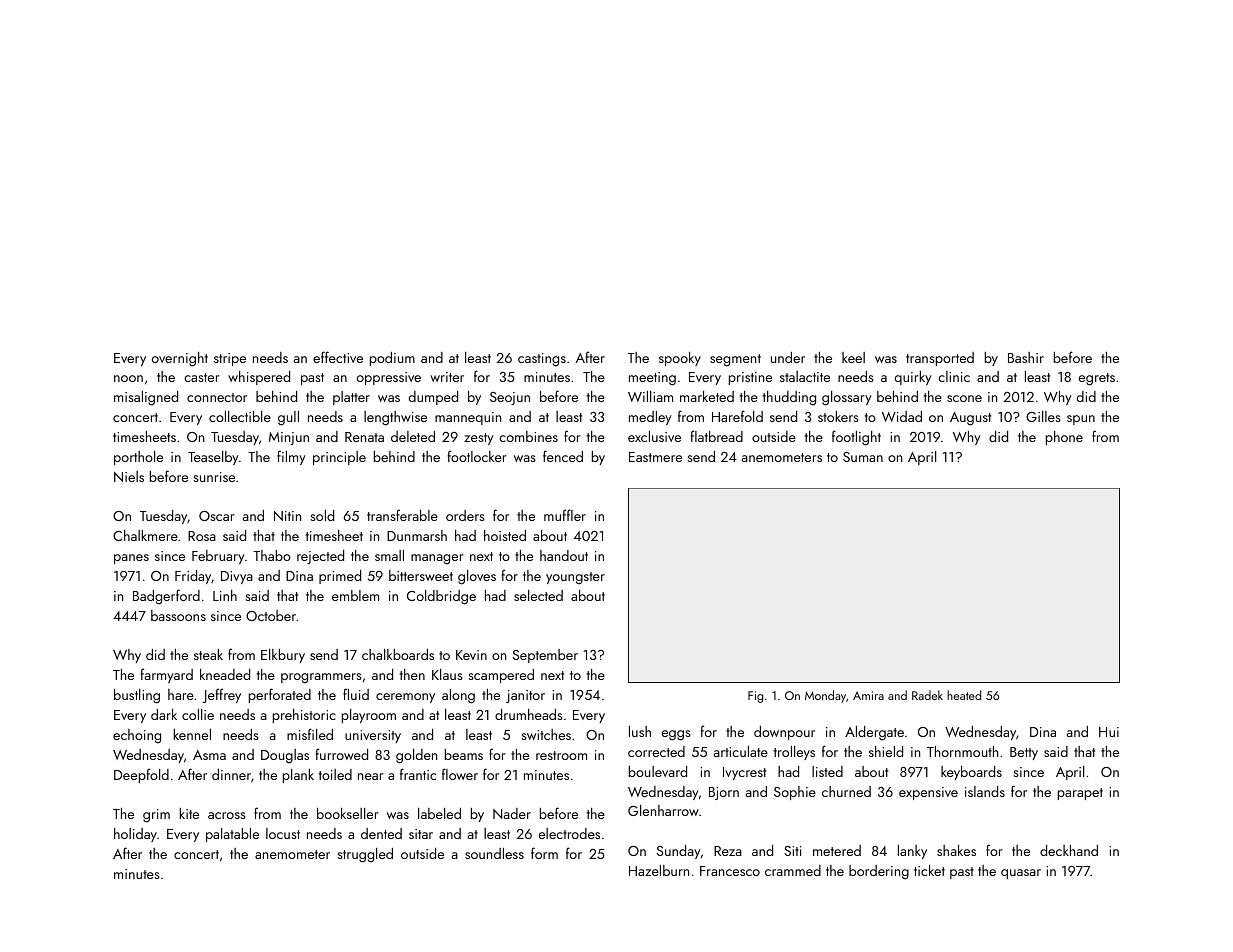 The image size is (1233, 952). I want to click on spooky, so click(680, 359).
